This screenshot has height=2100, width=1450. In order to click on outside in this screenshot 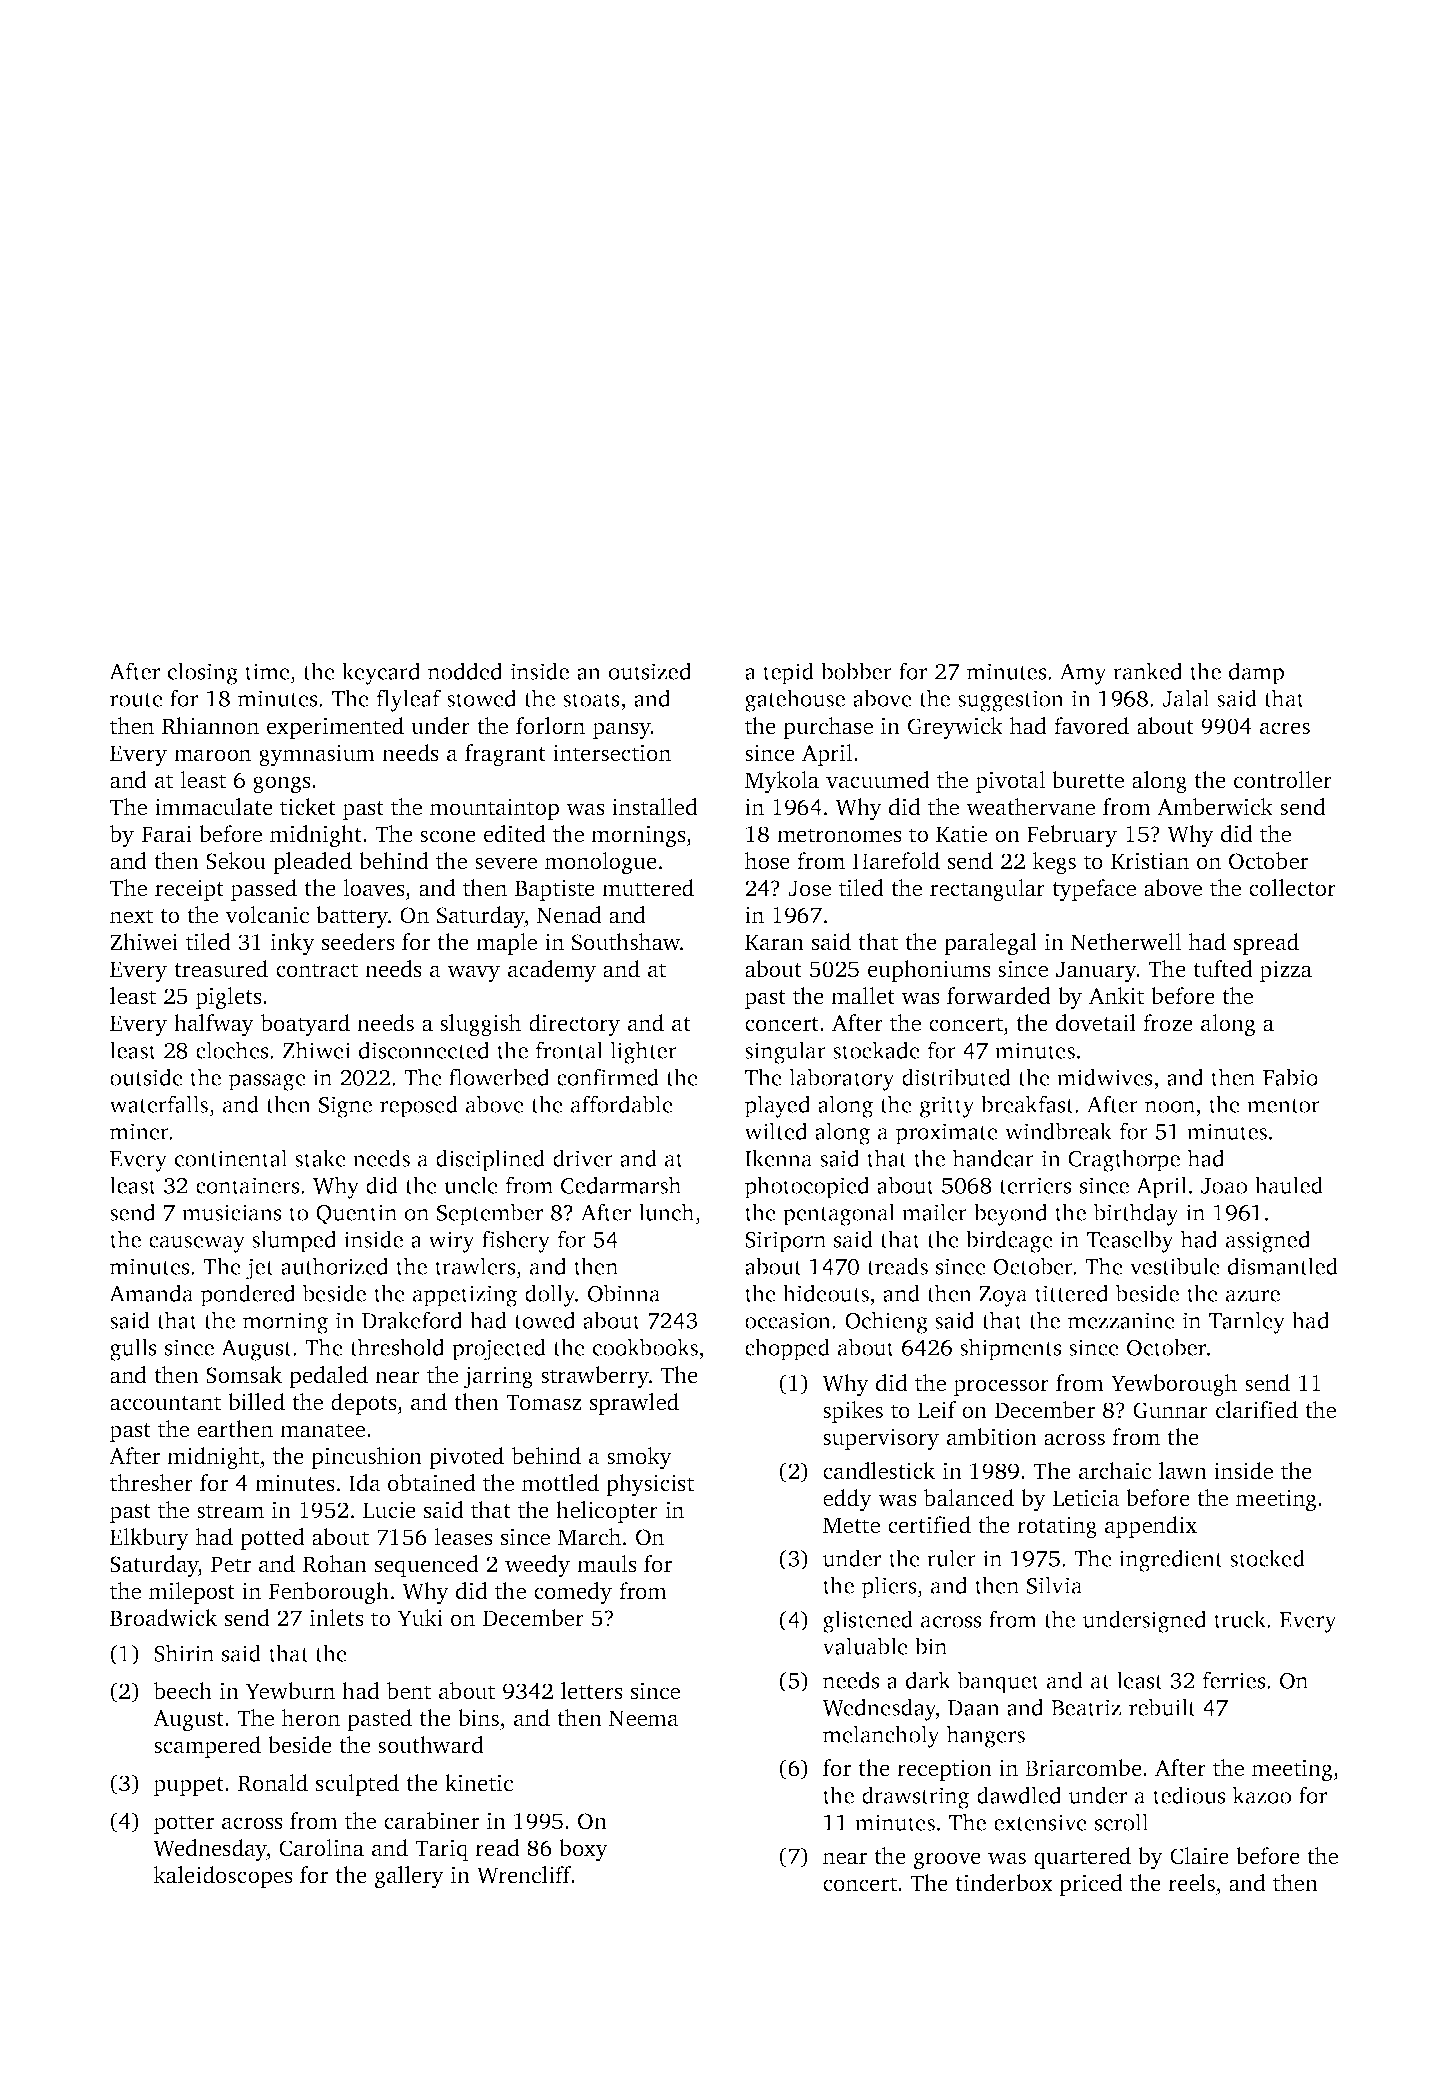, I will do `click(146, 1077)`.
